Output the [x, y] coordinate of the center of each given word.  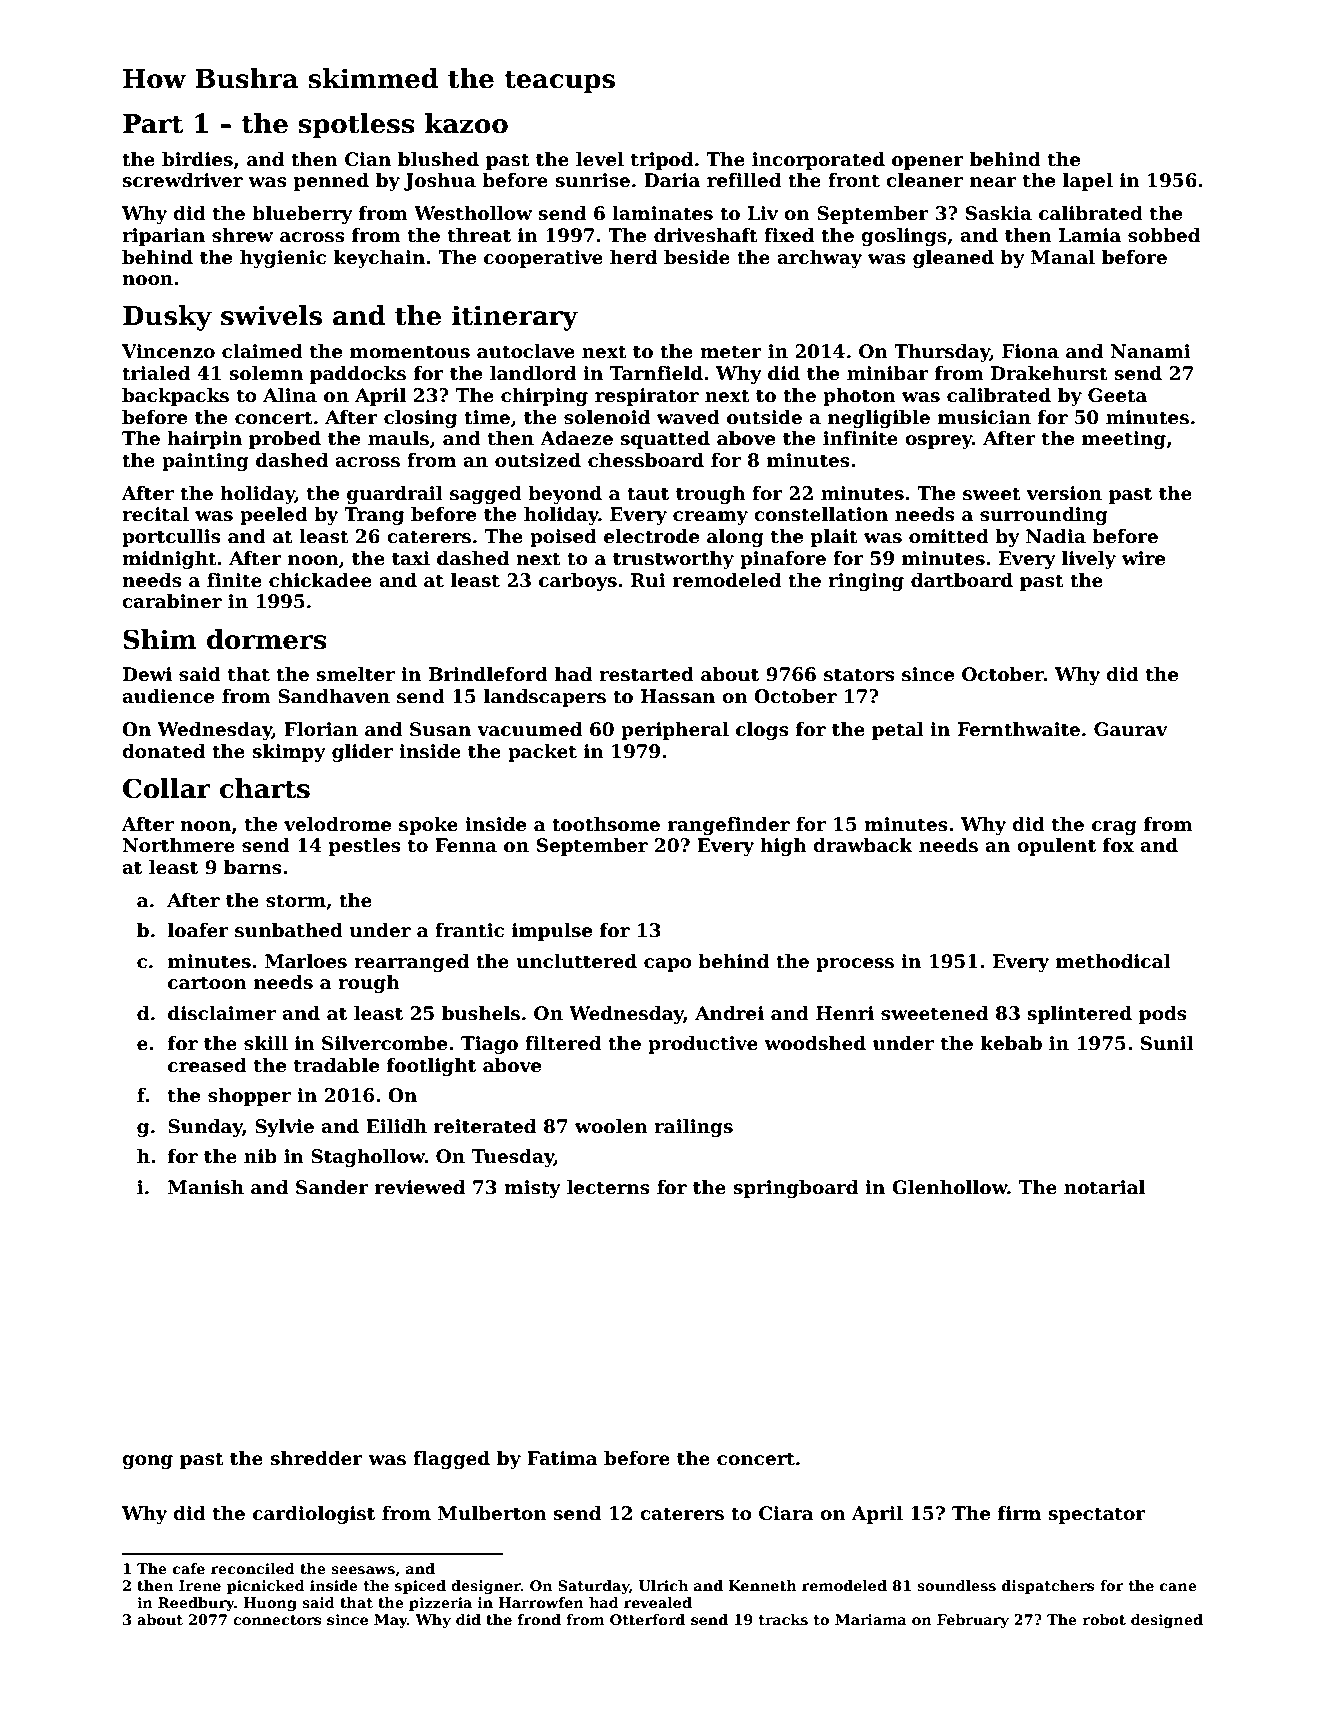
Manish [206, 1187]
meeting [1124, 440]
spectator [1097, 1515]
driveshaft [706, 235]
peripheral [675, 731]
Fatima [562, 1458]
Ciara [786, 1513]
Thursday [942, 353]
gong [147, 1462]
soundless [956, 1585]
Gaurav [1131, 729]
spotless [356, 126]
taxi [411, 558]
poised [563, 538]
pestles [365, 847]
